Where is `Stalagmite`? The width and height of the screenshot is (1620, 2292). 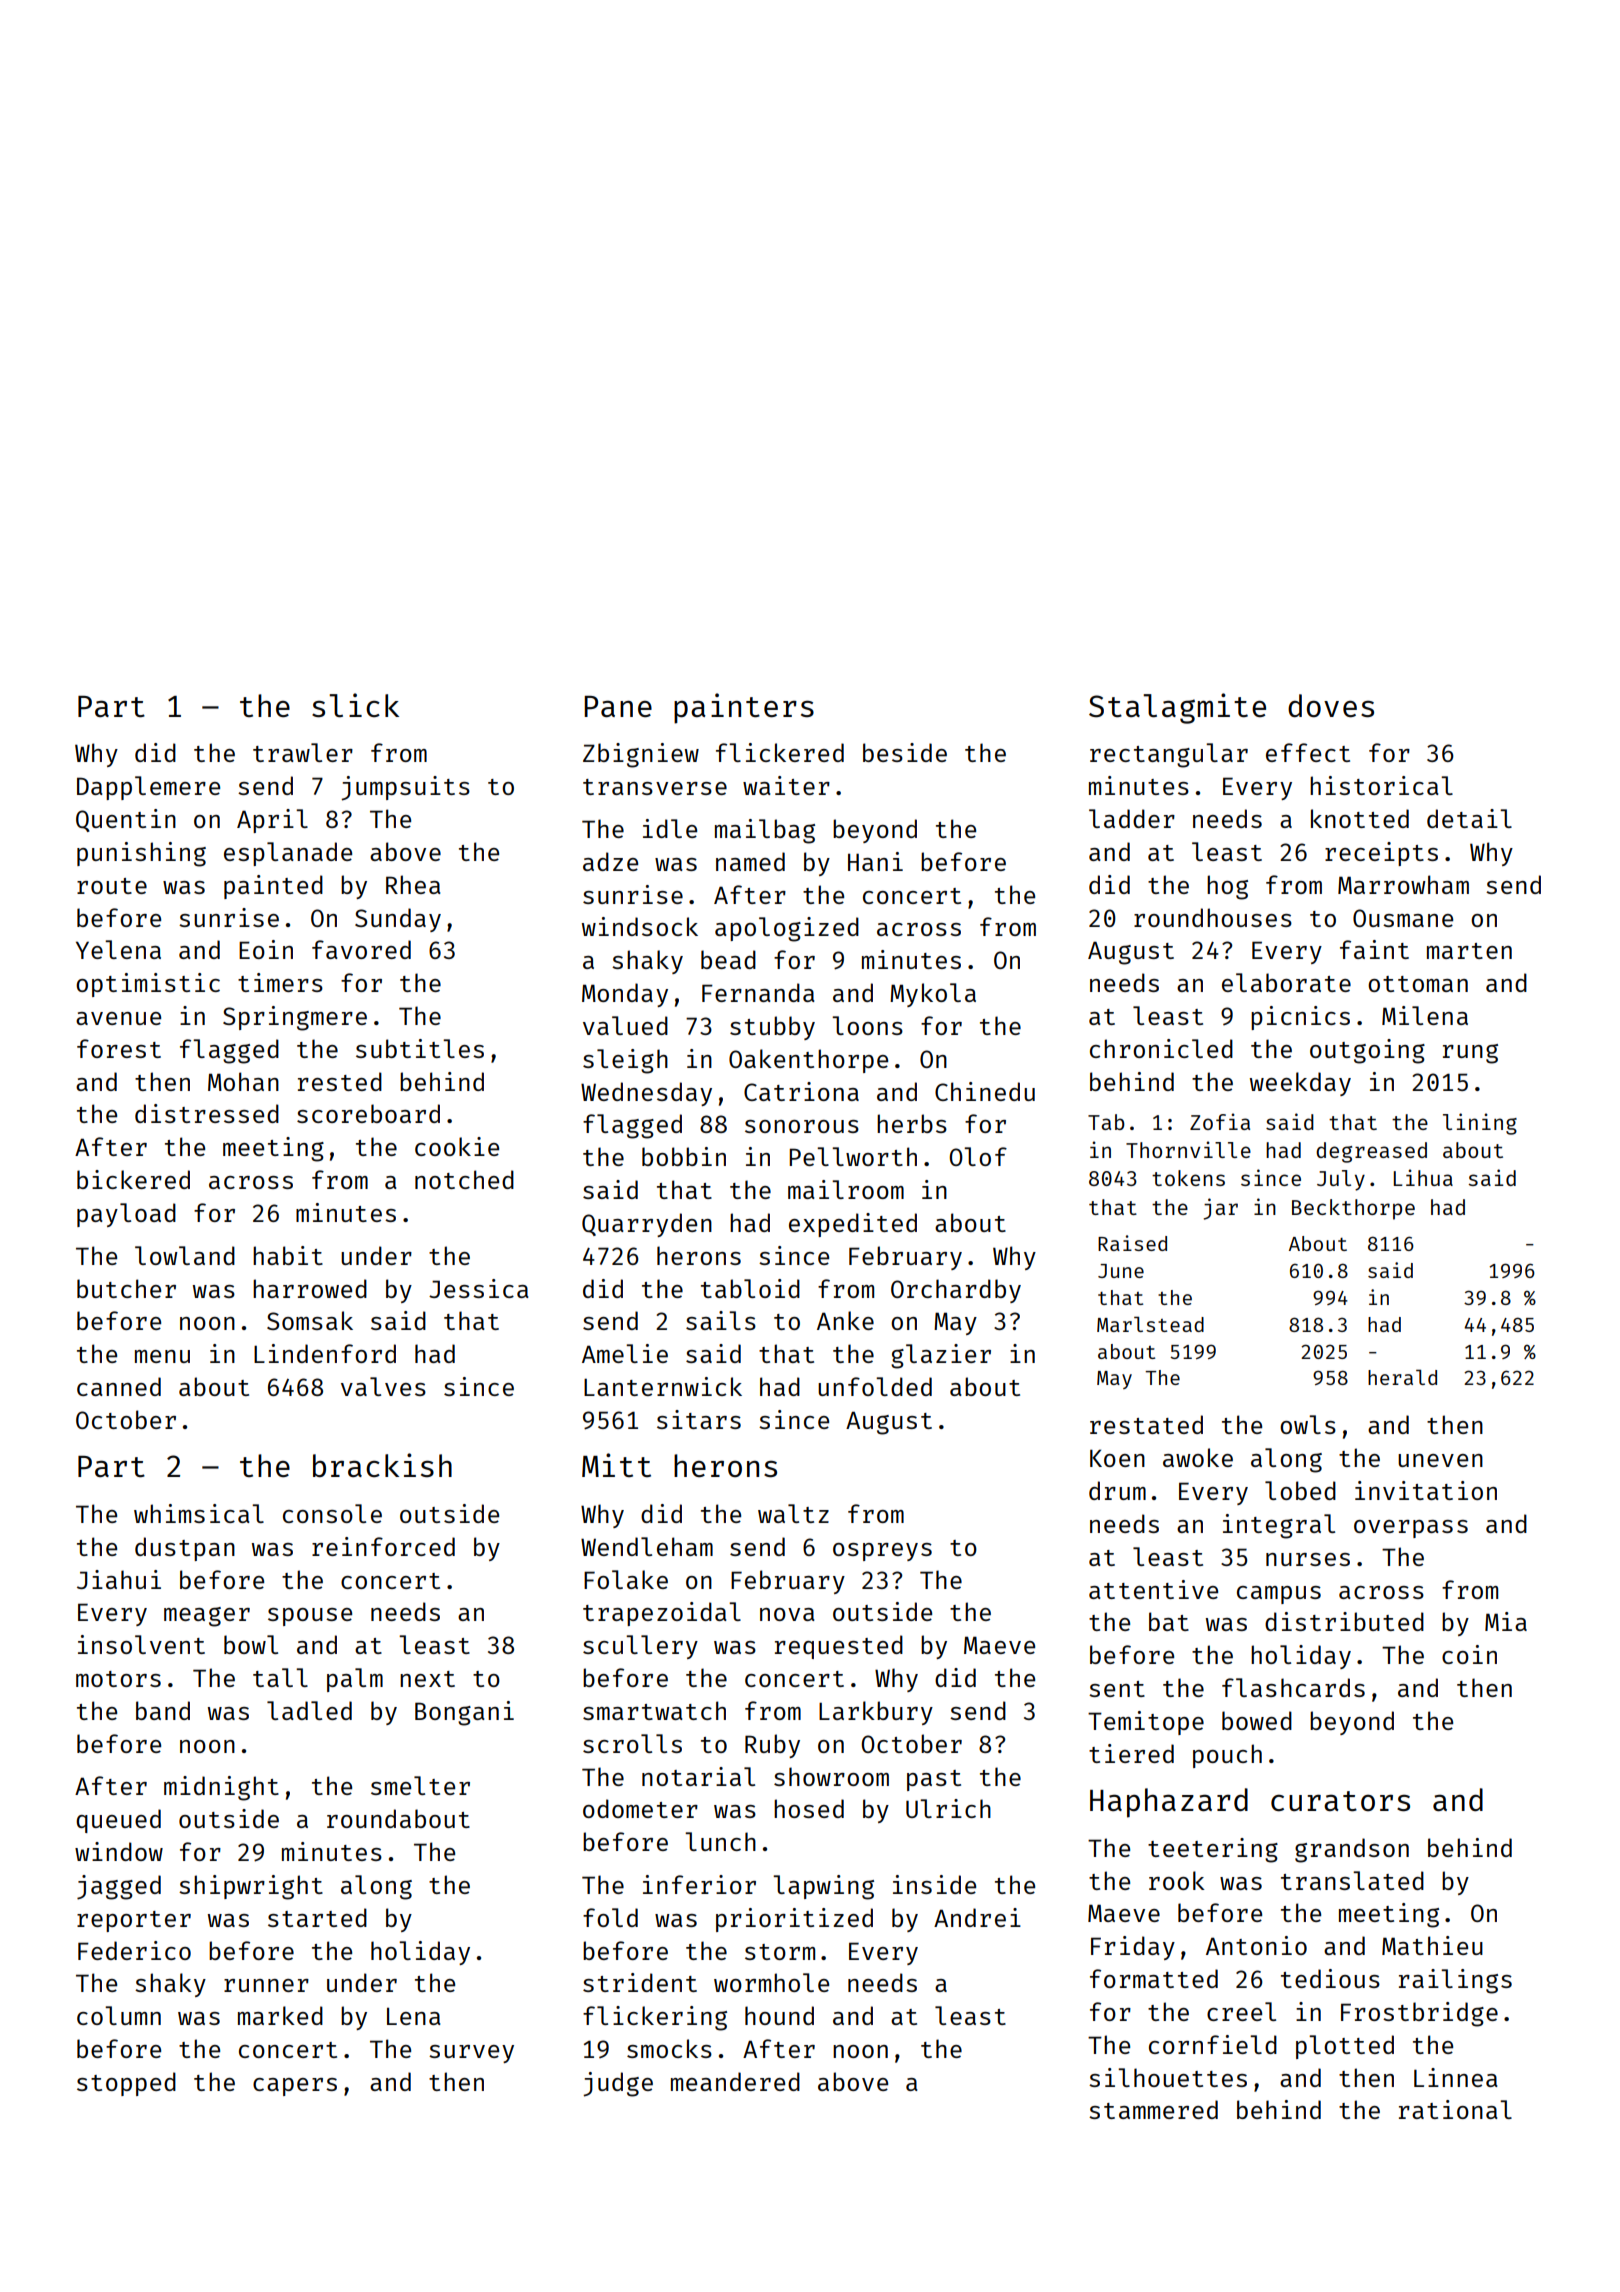
Stalagmite is located at coordinates (1177, 708).
